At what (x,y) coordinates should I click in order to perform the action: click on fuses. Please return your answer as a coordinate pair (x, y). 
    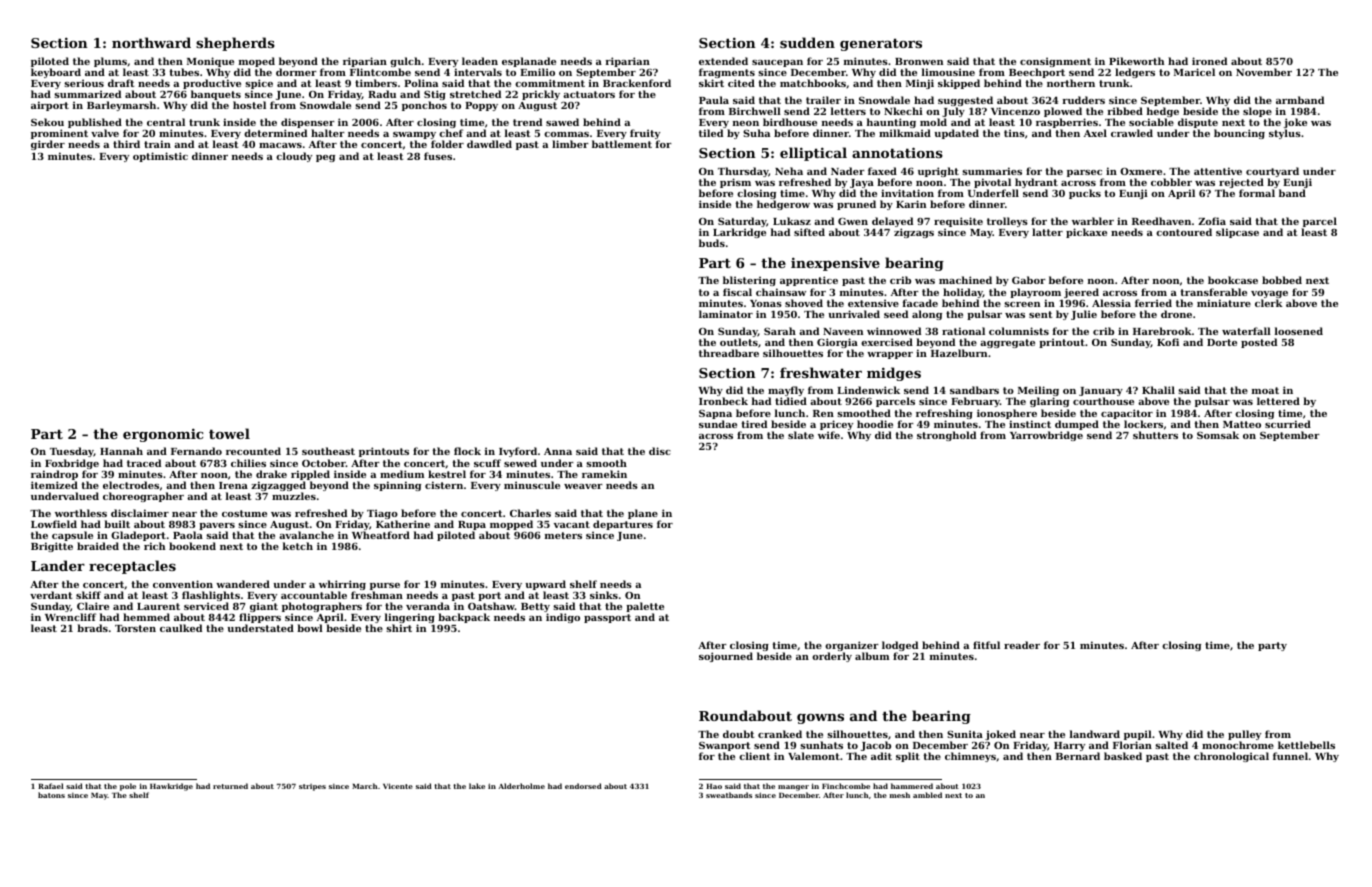
    Looking at the image, I should click on (438, 156).
